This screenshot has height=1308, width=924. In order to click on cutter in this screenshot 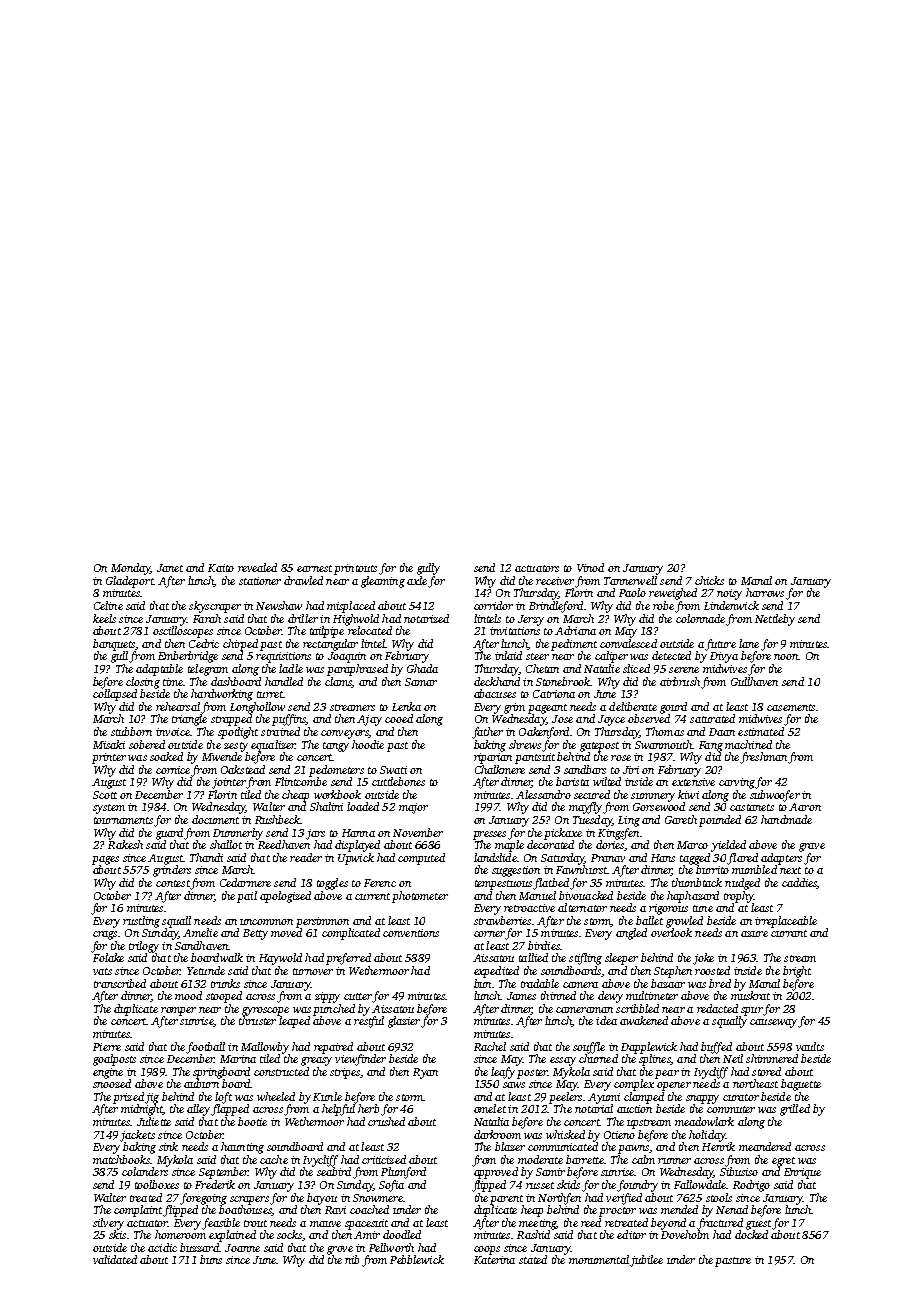, I will do `click(358, 996)`.
